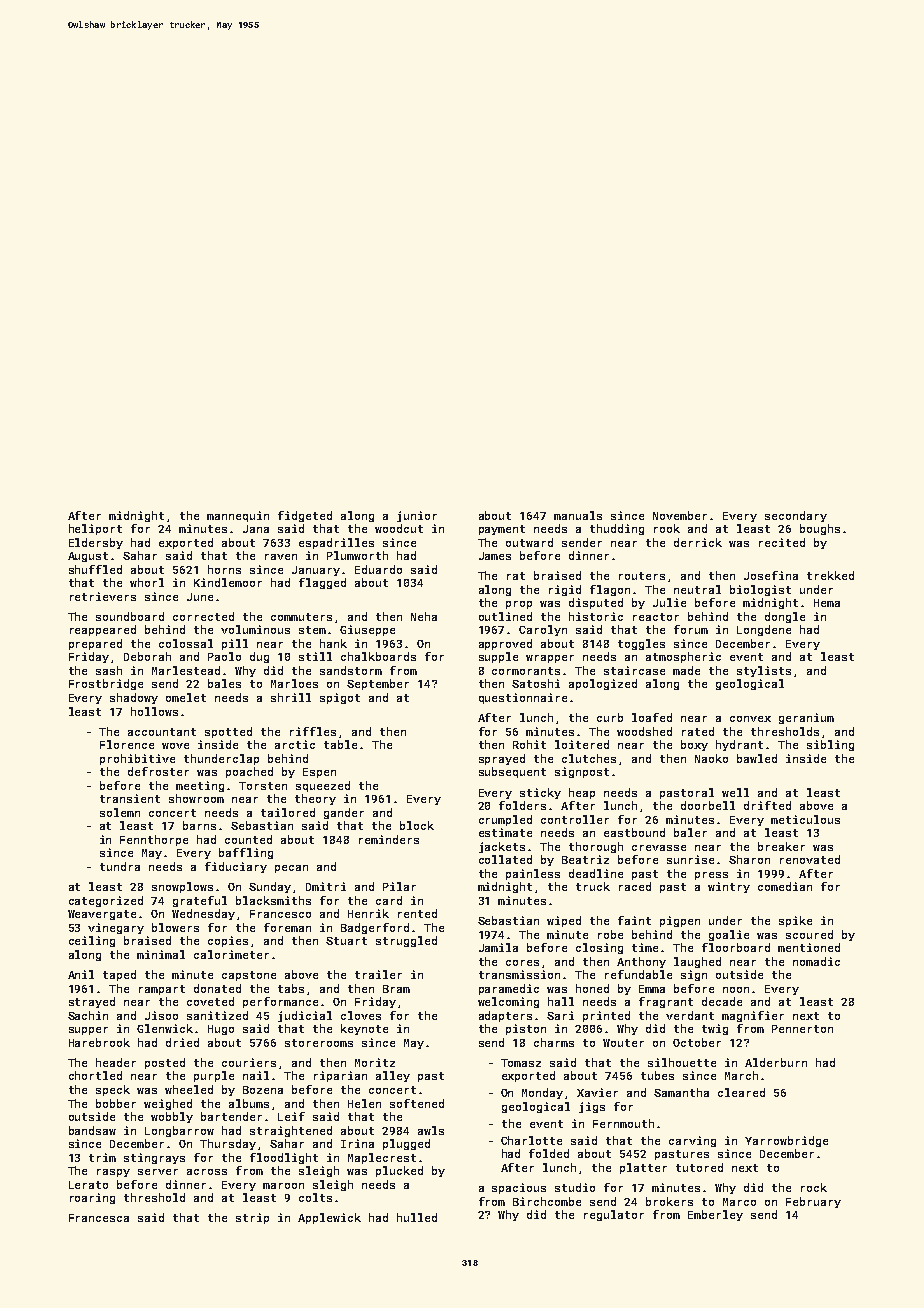 This screenshot has width=924, height=1308. What do you see at coordinates (393, 1076) in the screenshot?
I see `alley` at bounding box center [393, 1076].
